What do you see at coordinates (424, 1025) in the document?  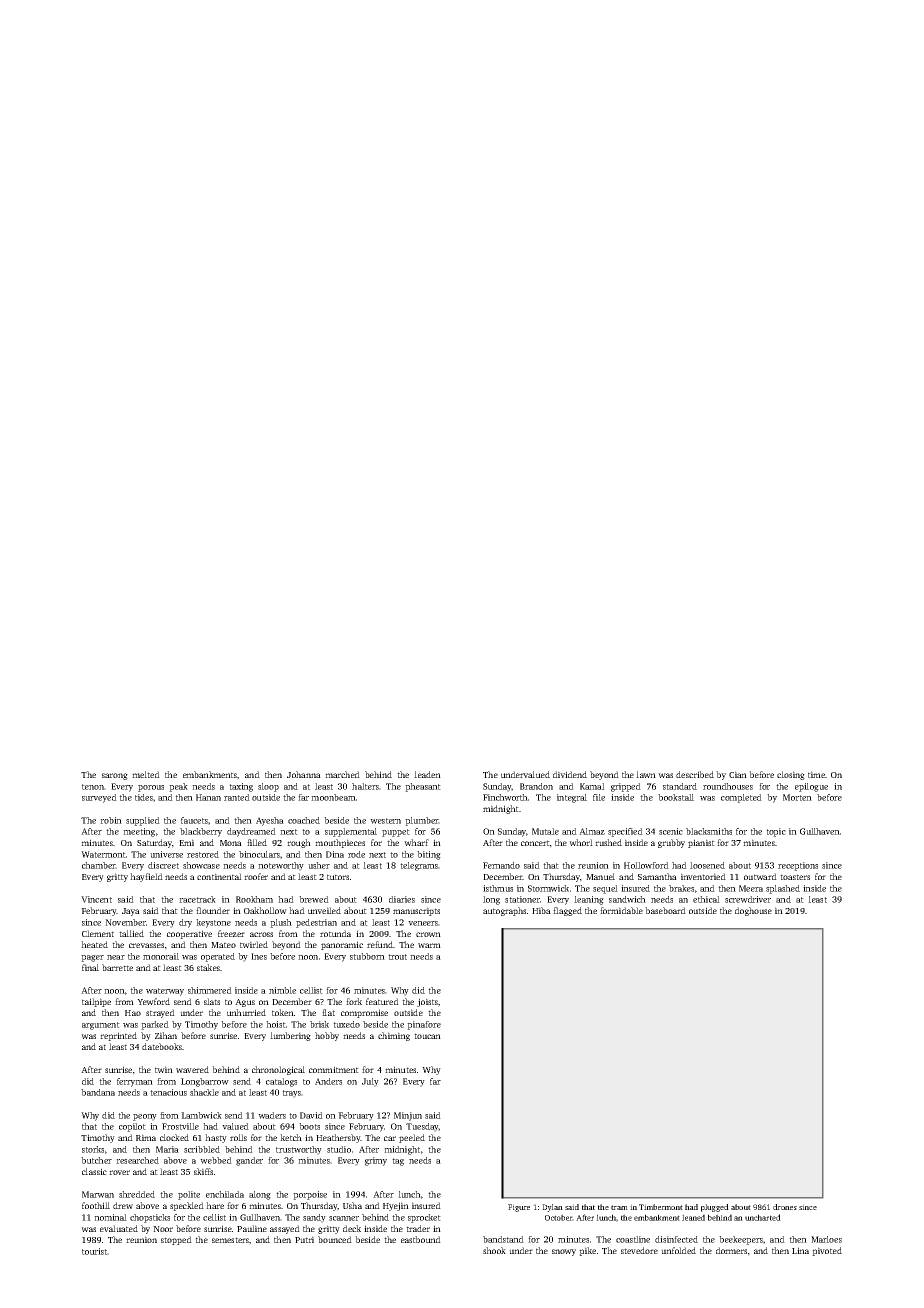 I see `pinafore` at bounding box center [424, 1025].
